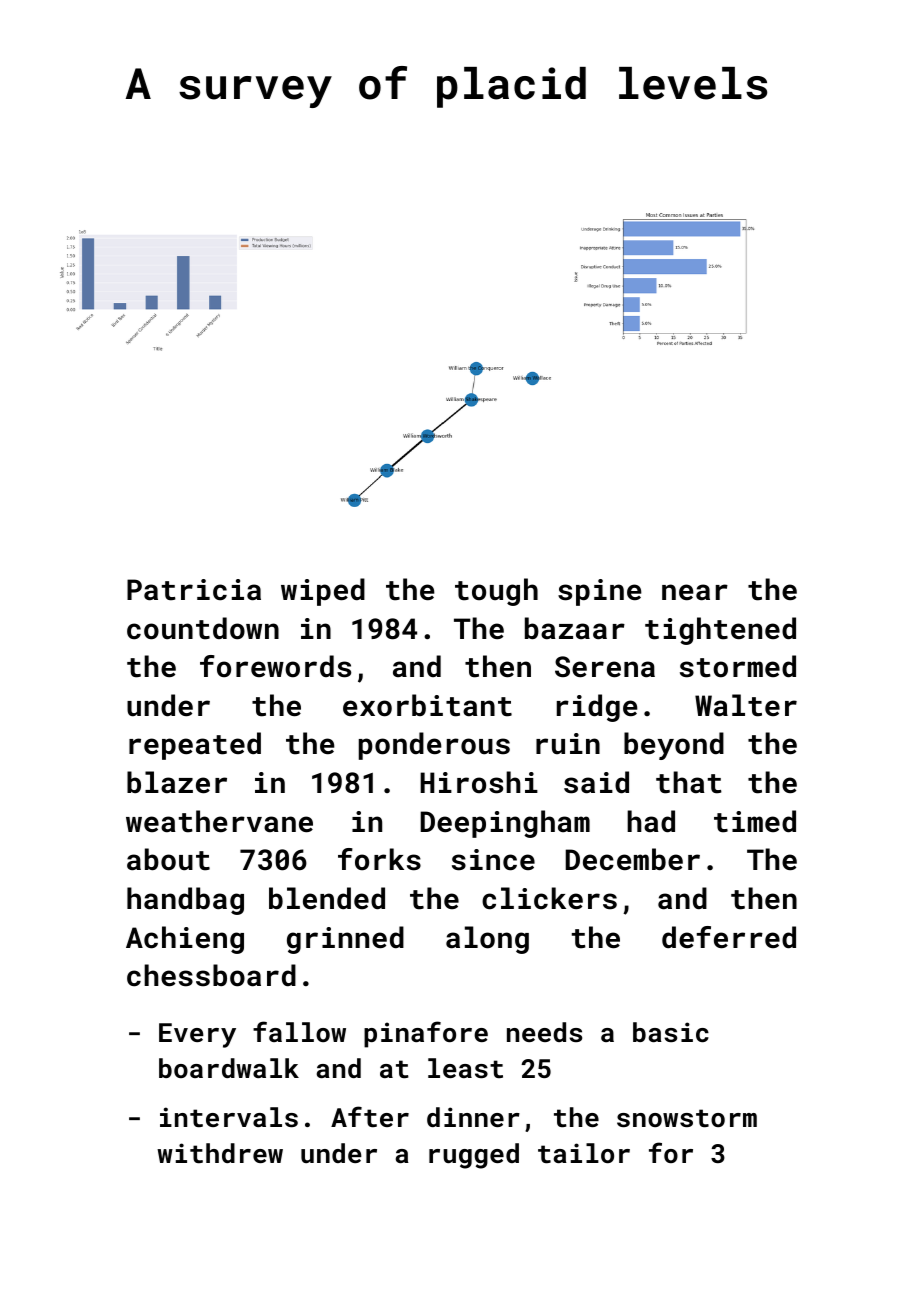  Describe the element at coordinates (211, 975) in the screenshot. I see `chessboard` at that location.
